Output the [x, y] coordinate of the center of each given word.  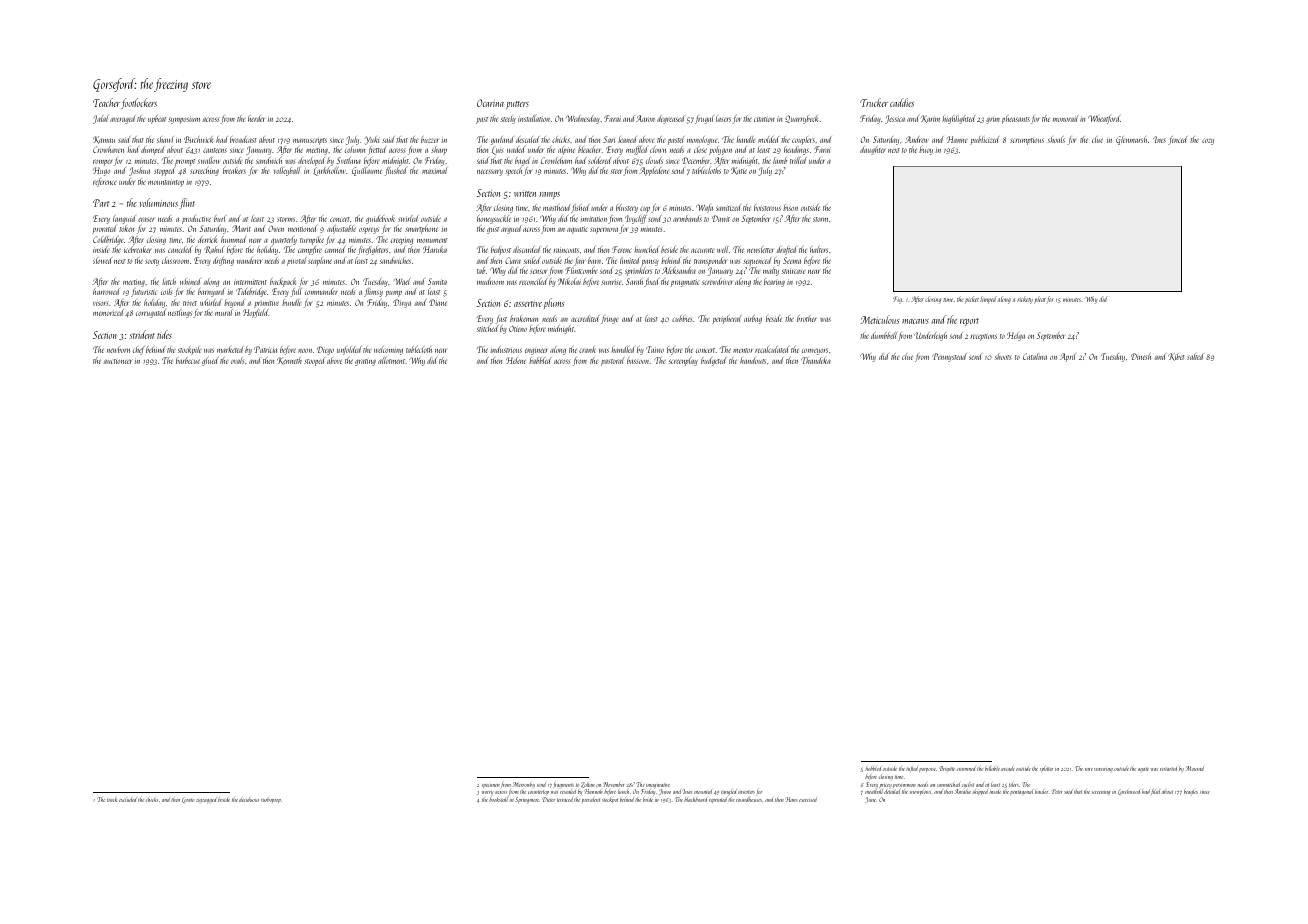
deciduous [249, 800]
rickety [1025, 300]
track [112, 800]
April [1068, 357]
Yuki [372, 140]
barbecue [188, 360]
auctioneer [118, 361]
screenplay [683, 361]
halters [819, 249]
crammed [966, 768]
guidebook [380, 219]
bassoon [638, 360]
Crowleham [556, 160]
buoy [926, 150]
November [613, 784]
